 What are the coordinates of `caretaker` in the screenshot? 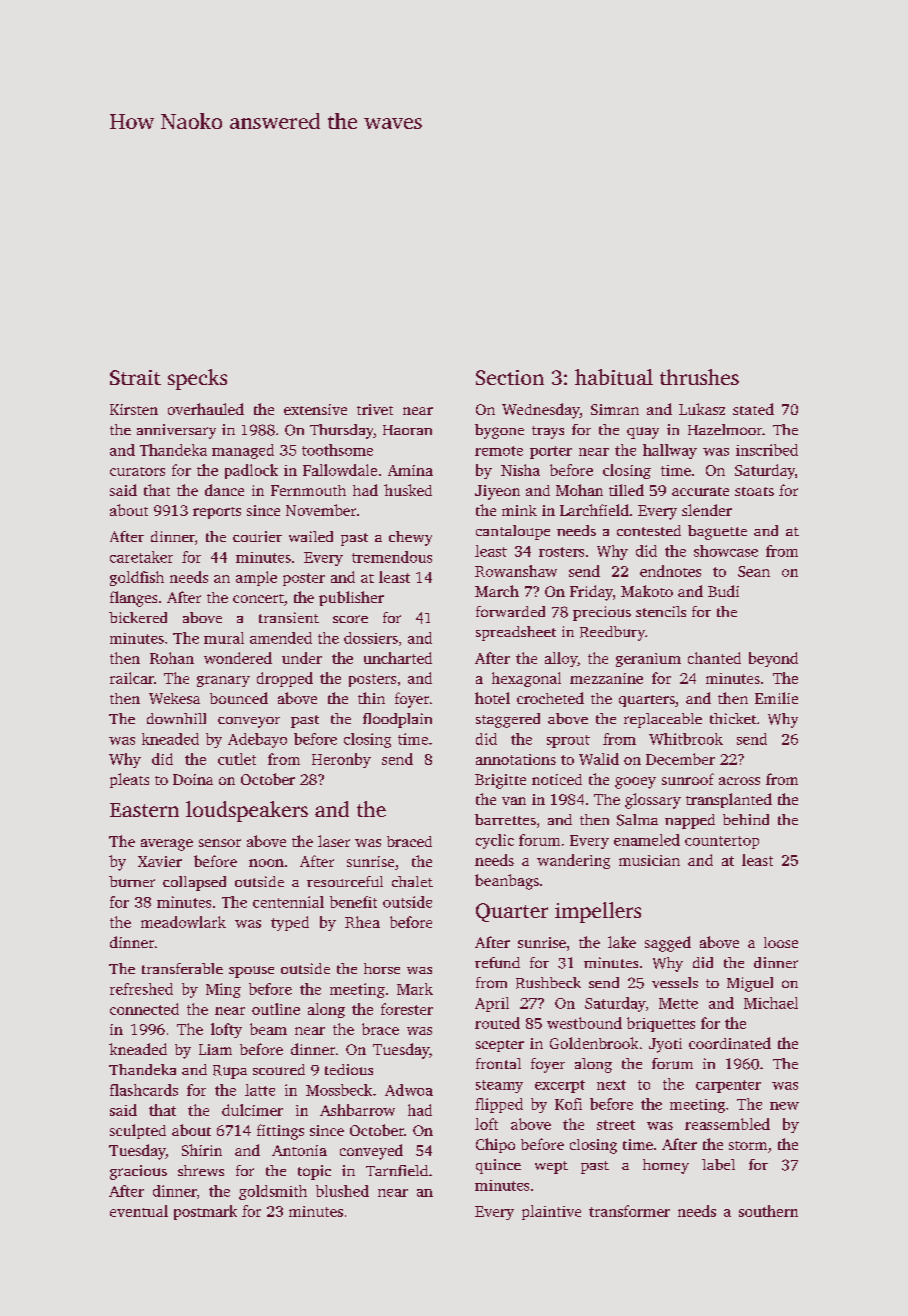 It's located at (141, 557).
